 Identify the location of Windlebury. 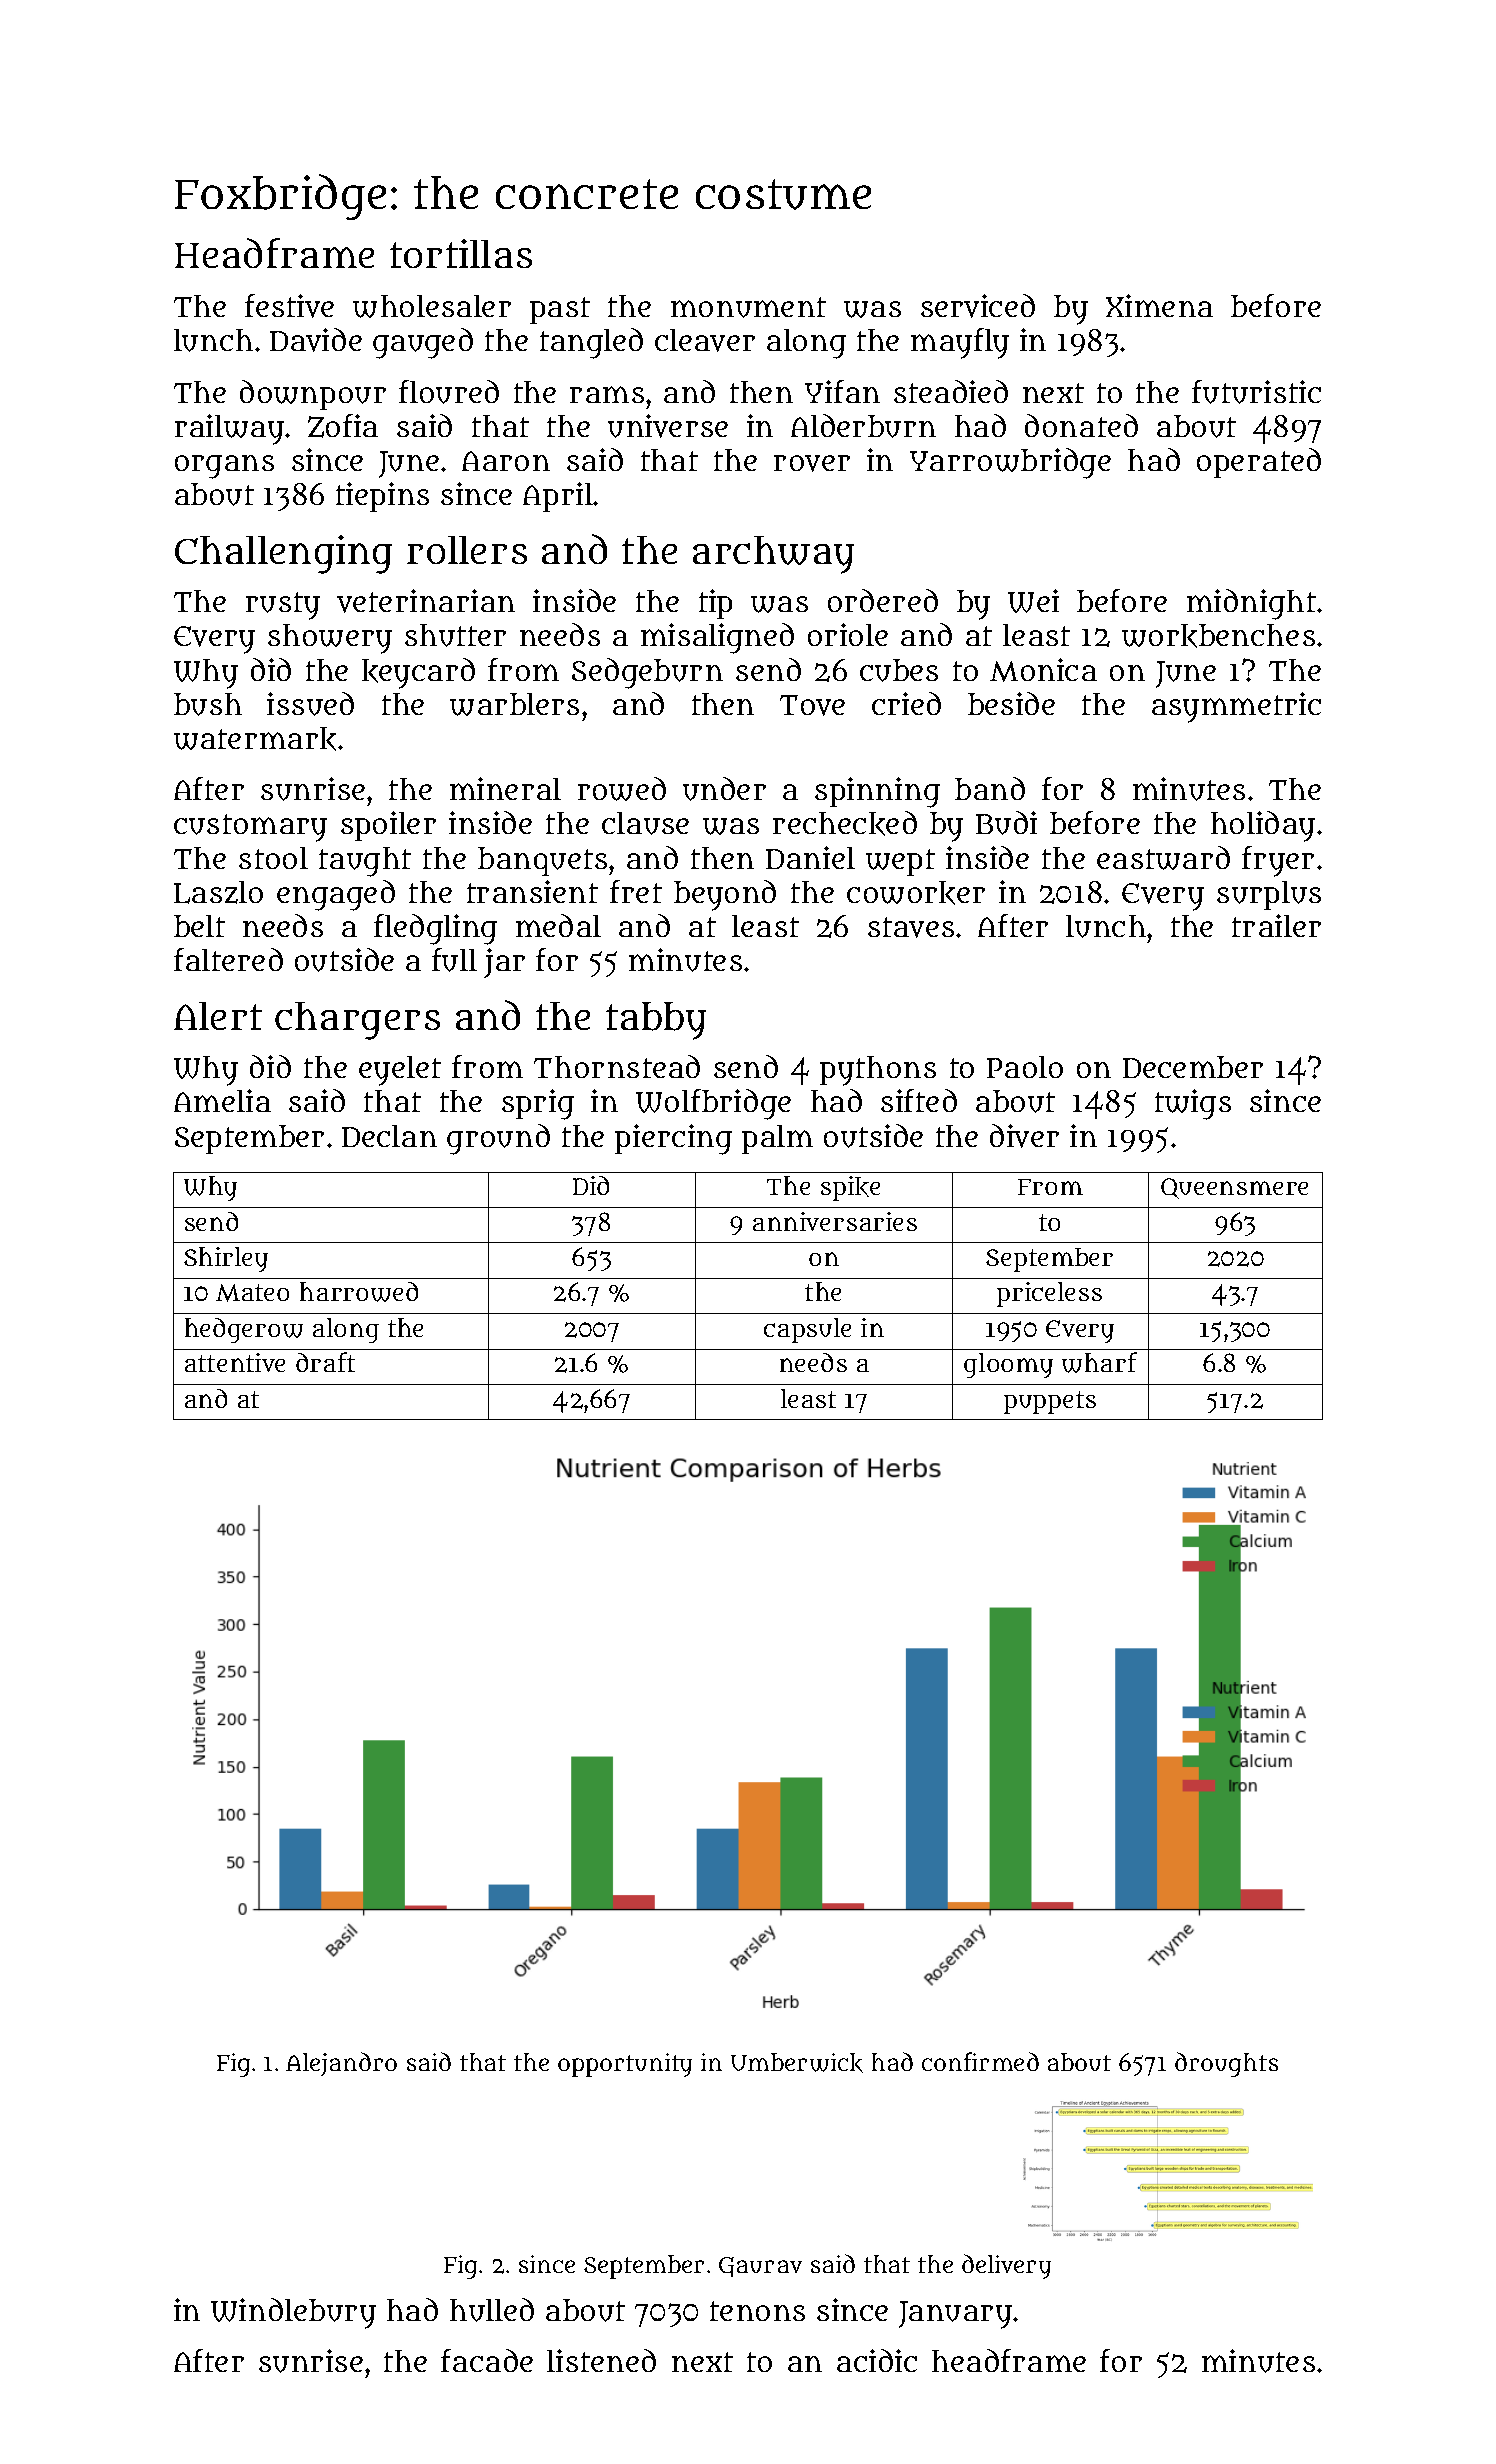
(293, 2313).
